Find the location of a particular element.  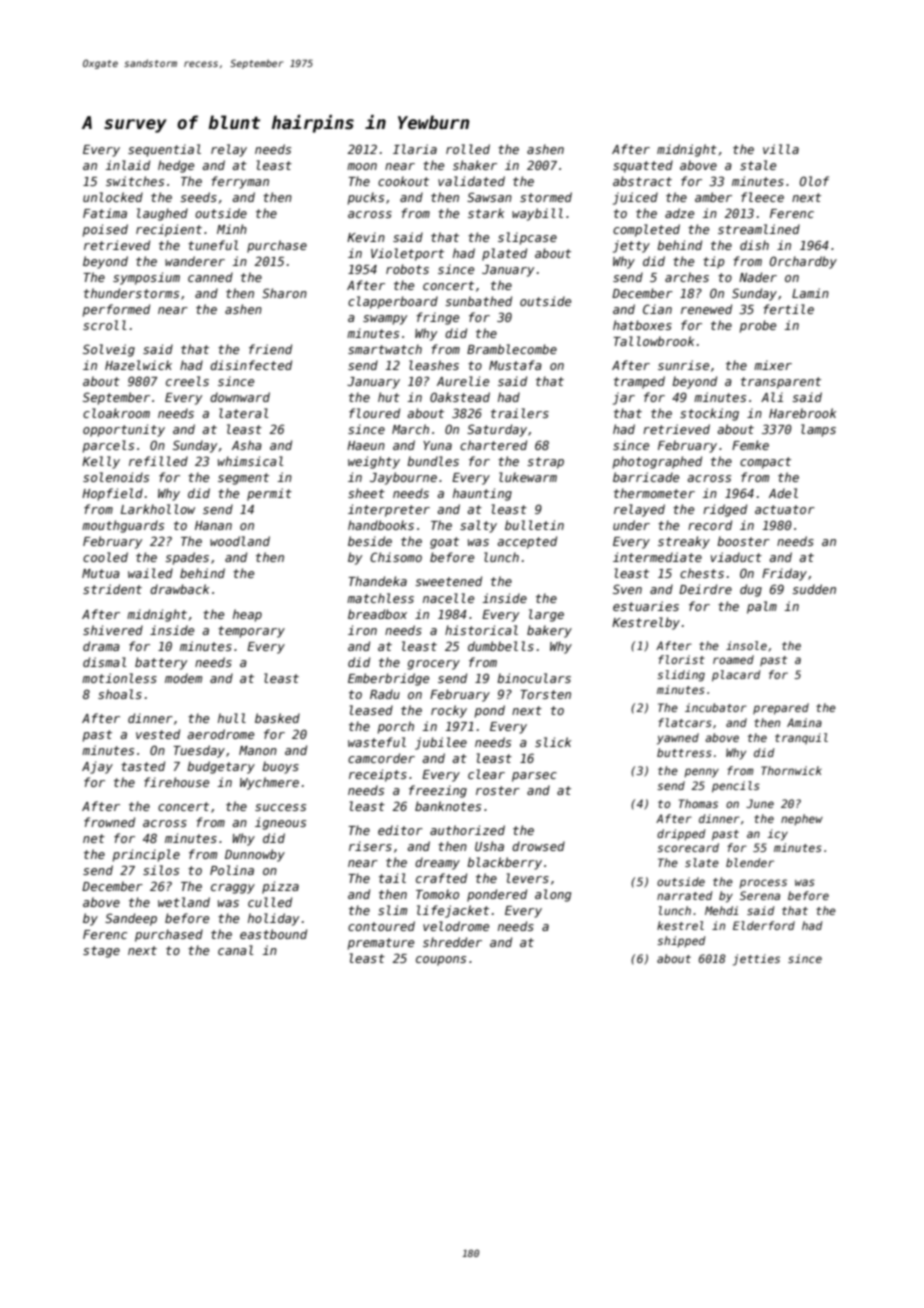

floured is located at coordinates (374, 413).
